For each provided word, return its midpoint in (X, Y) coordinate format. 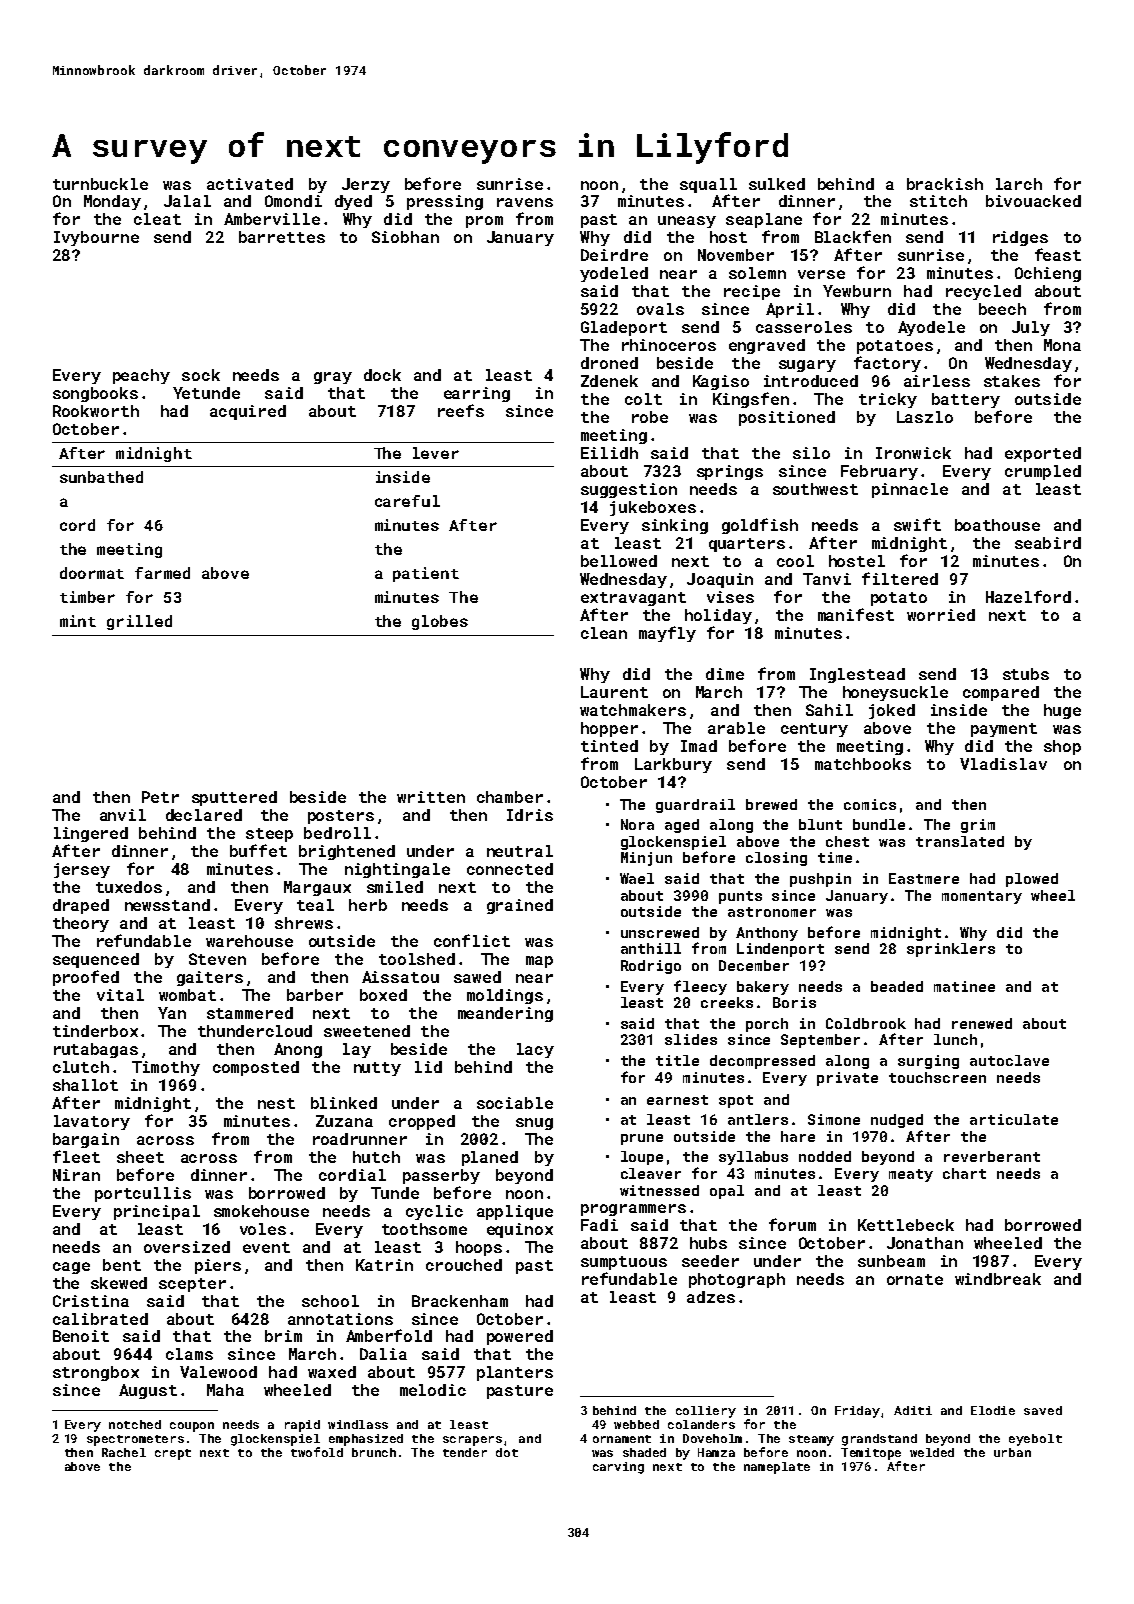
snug (534, 1124)
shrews (304, 923)
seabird (1048, 543)
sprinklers (951, 950)
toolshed (417, 959)
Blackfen (853, 236)
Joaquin (720, 580)
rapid (302, 1426)
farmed (162, 573)
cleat (157, 219)
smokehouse (261, 1211)
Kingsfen (751, 400)
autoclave (1009, 1060)
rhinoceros (669, 345)
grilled (139, 622)
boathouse (997, 525)
